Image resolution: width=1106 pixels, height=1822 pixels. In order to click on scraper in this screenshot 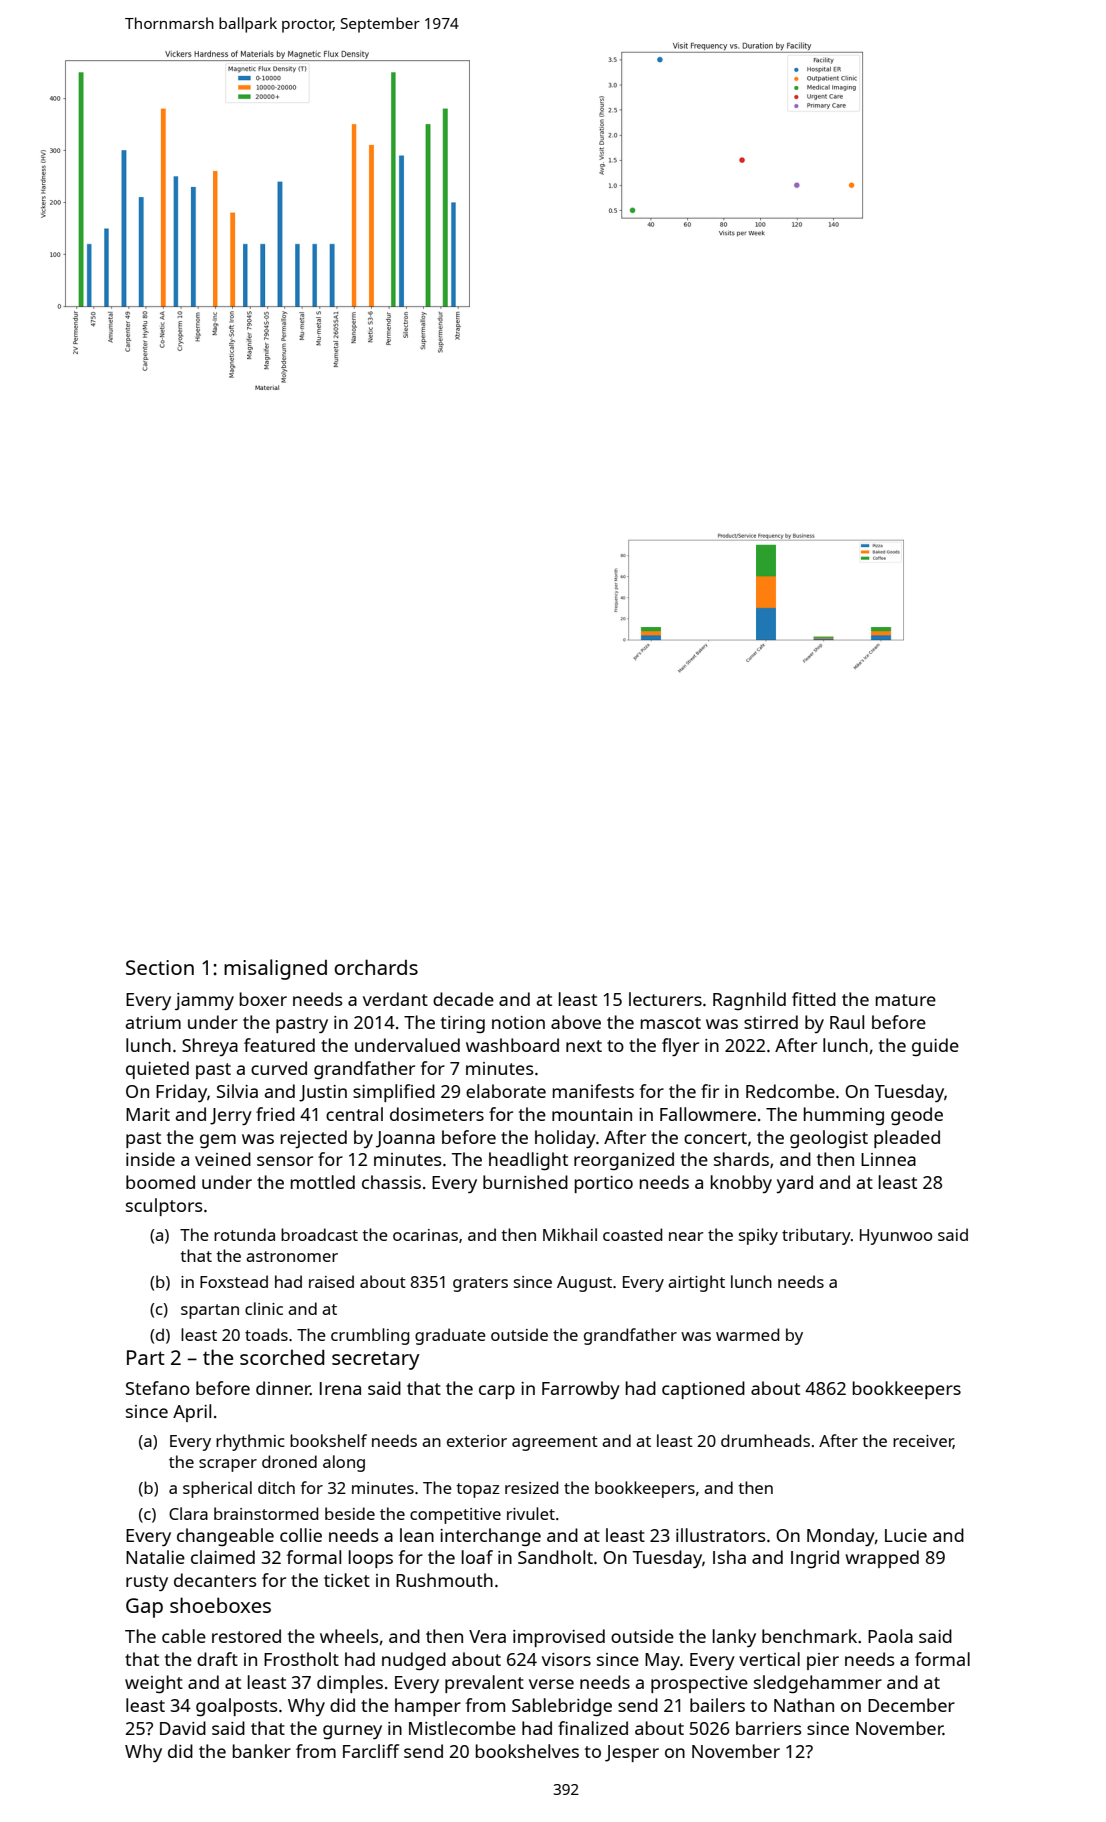, I will do `click(228, 1465)`.
